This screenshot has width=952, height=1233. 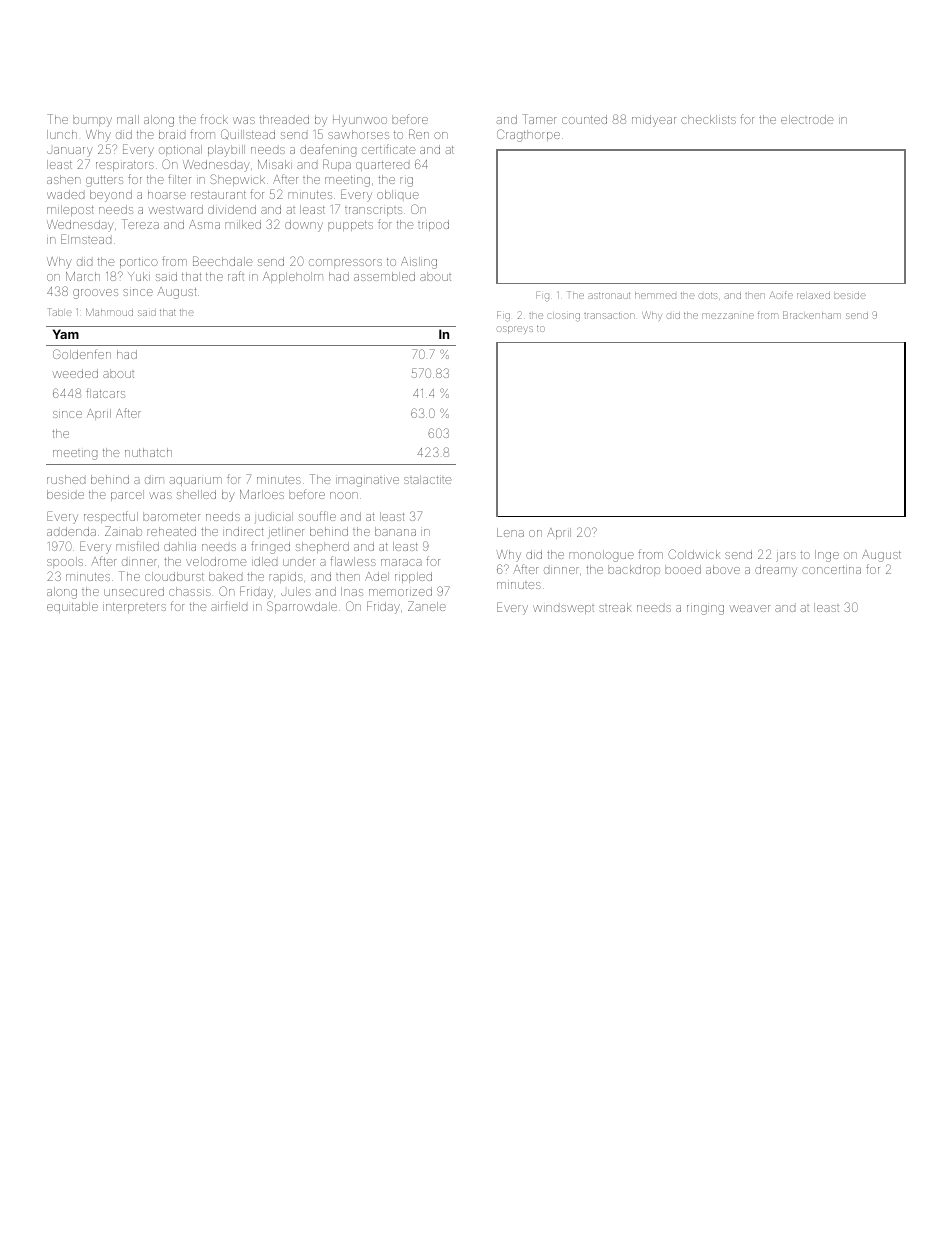 What do you see at coordinates (367, 482) in the screenshot?
I see `imaginative` at bounding box center [367, 482].
